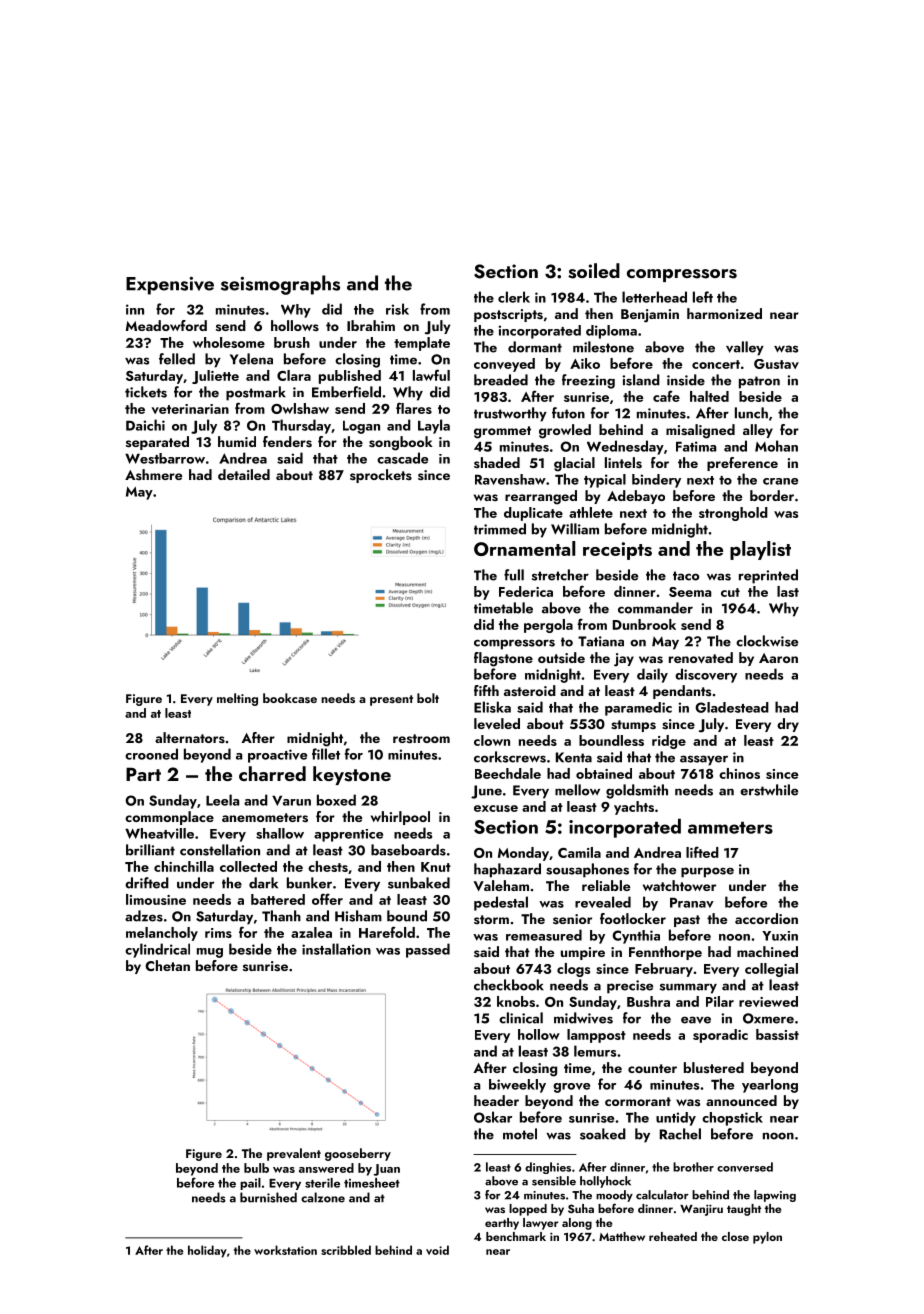  What do you see at coordinates (690, 592) in the screenshot?
I see `Seema` at bounding box center [690, 592].
